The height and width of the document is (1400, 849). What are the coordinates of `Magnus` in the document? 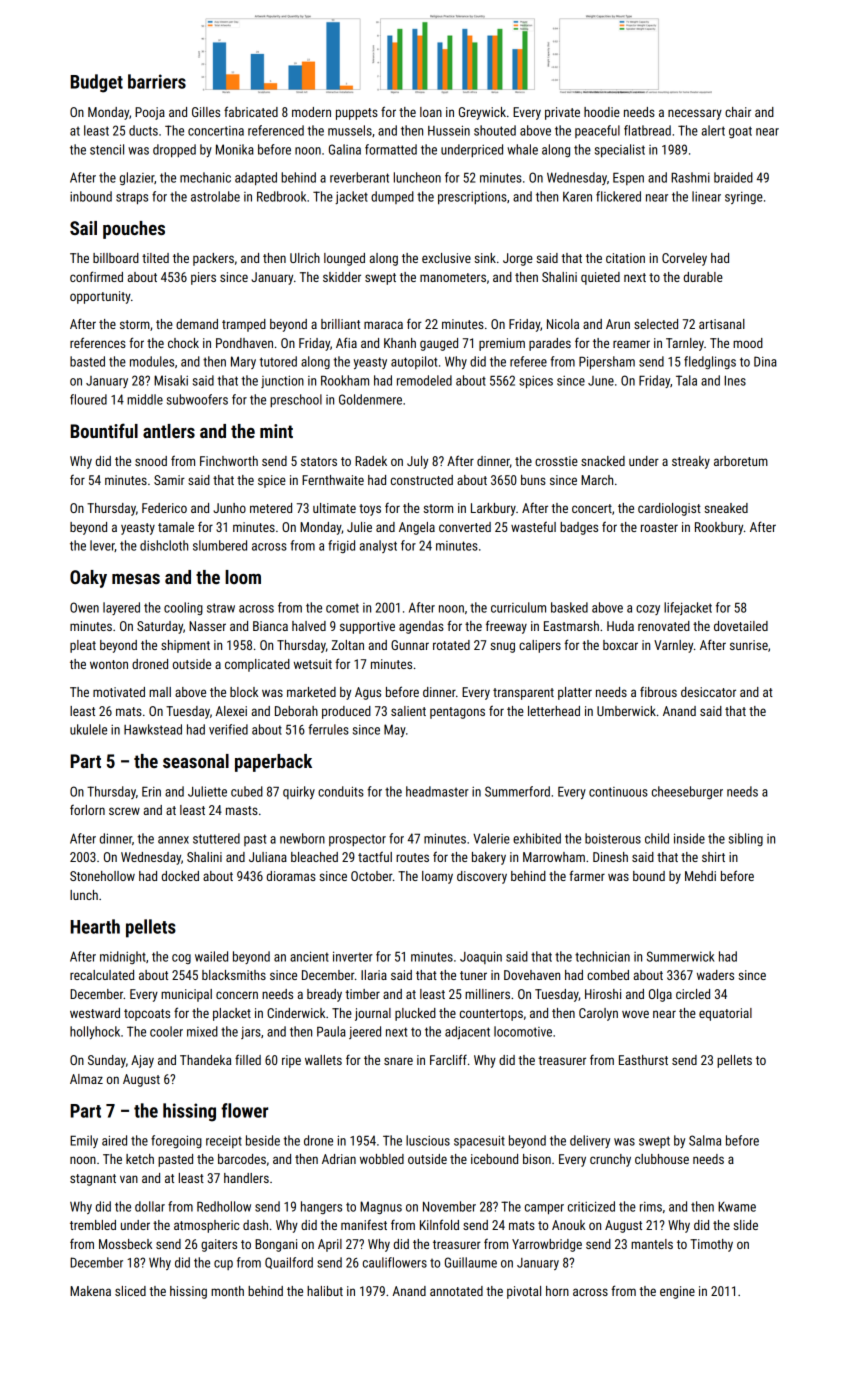 It's located at (381, 1207).
